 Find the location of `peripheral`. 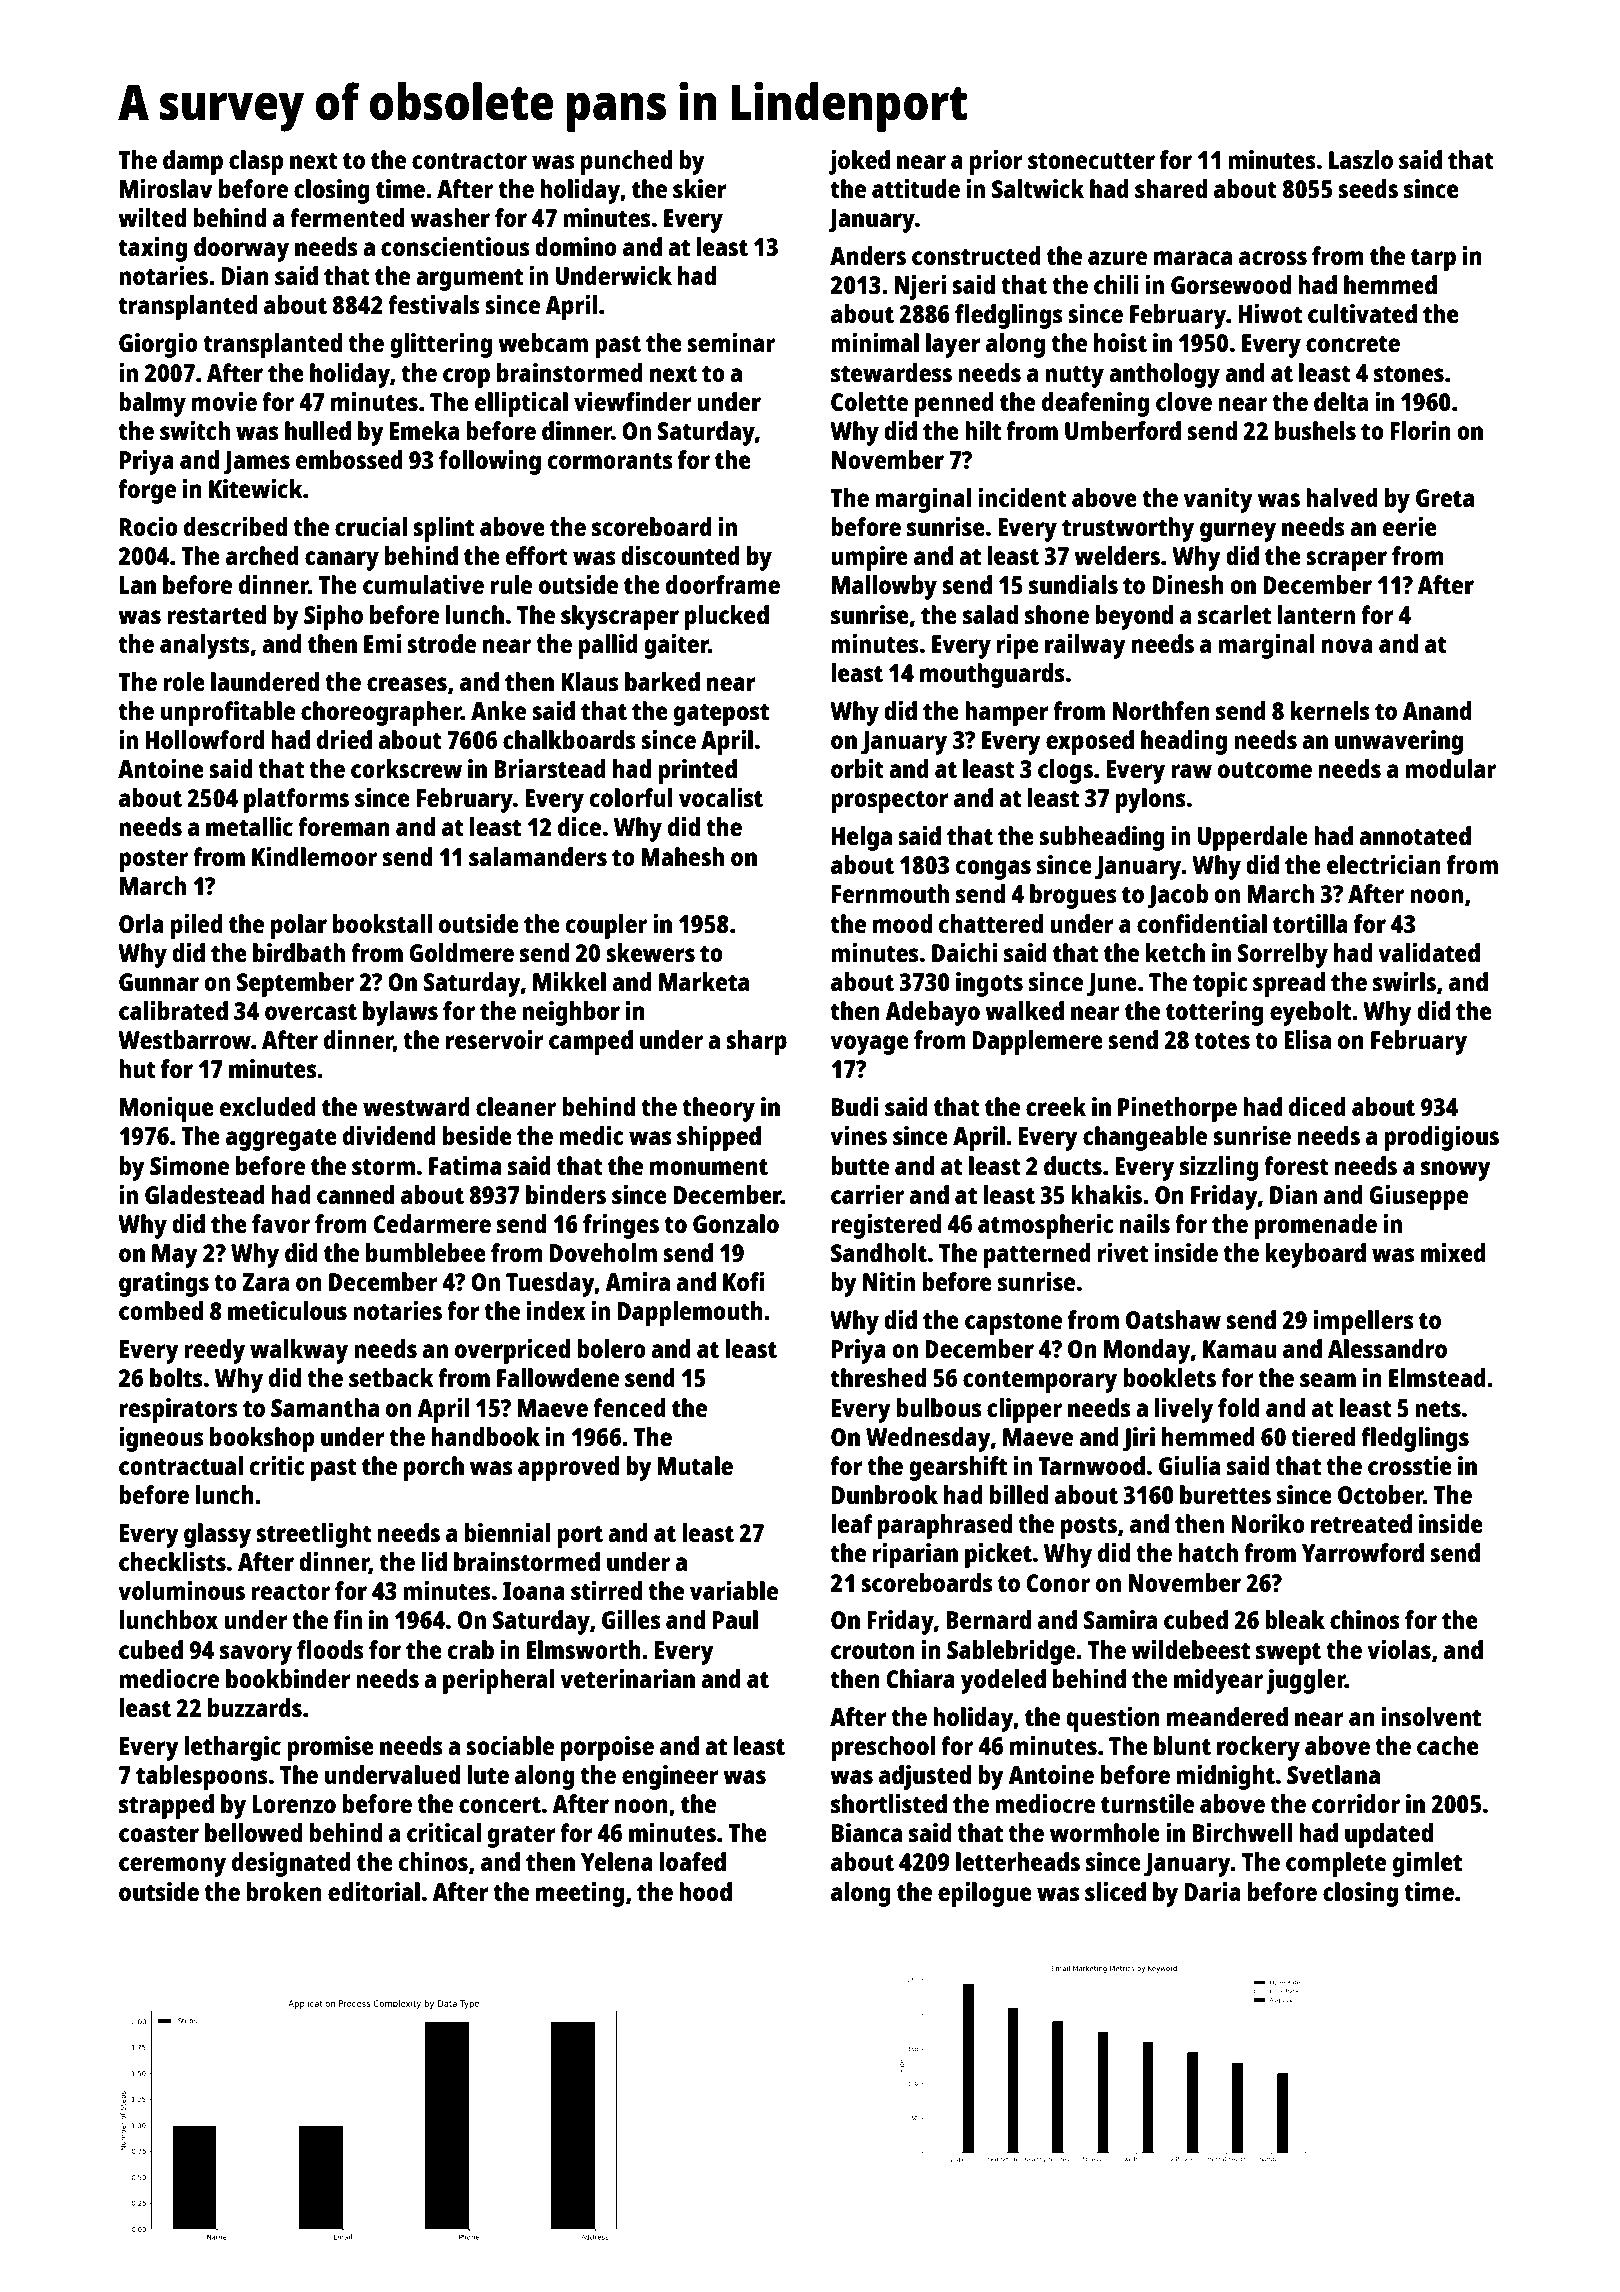

peripheral is located at coordinates (499, 1681).
